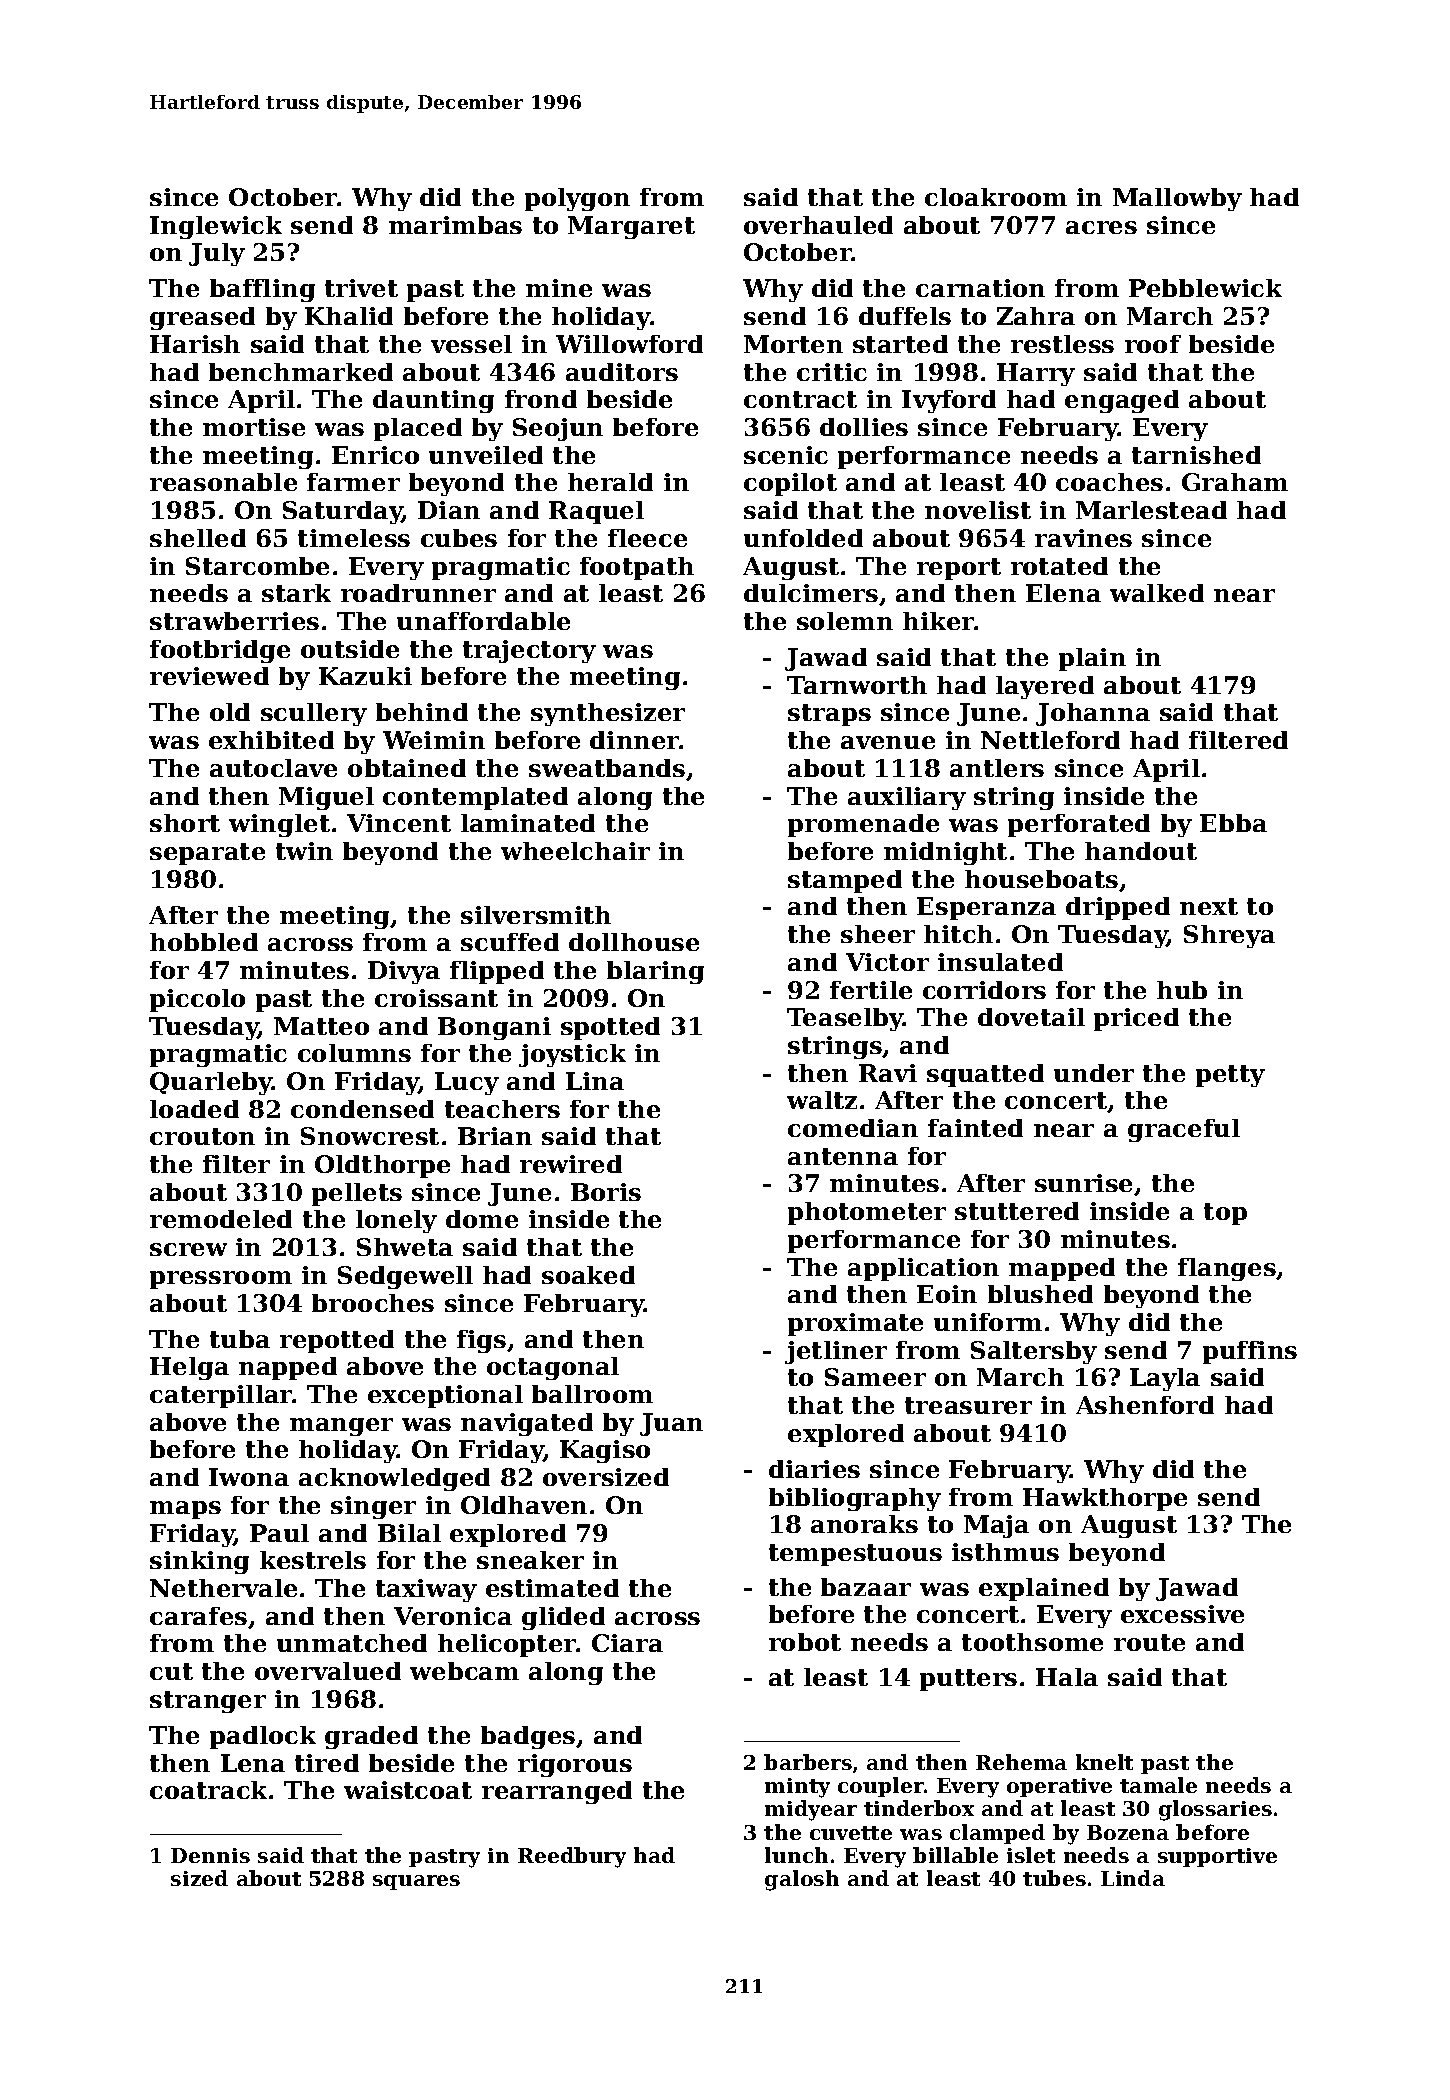 The width and height of the document is (1450, 2100). What do you see at coordinates (606, 1192) in the document?
I see `Boris` at bounding box center [606, 1192].
